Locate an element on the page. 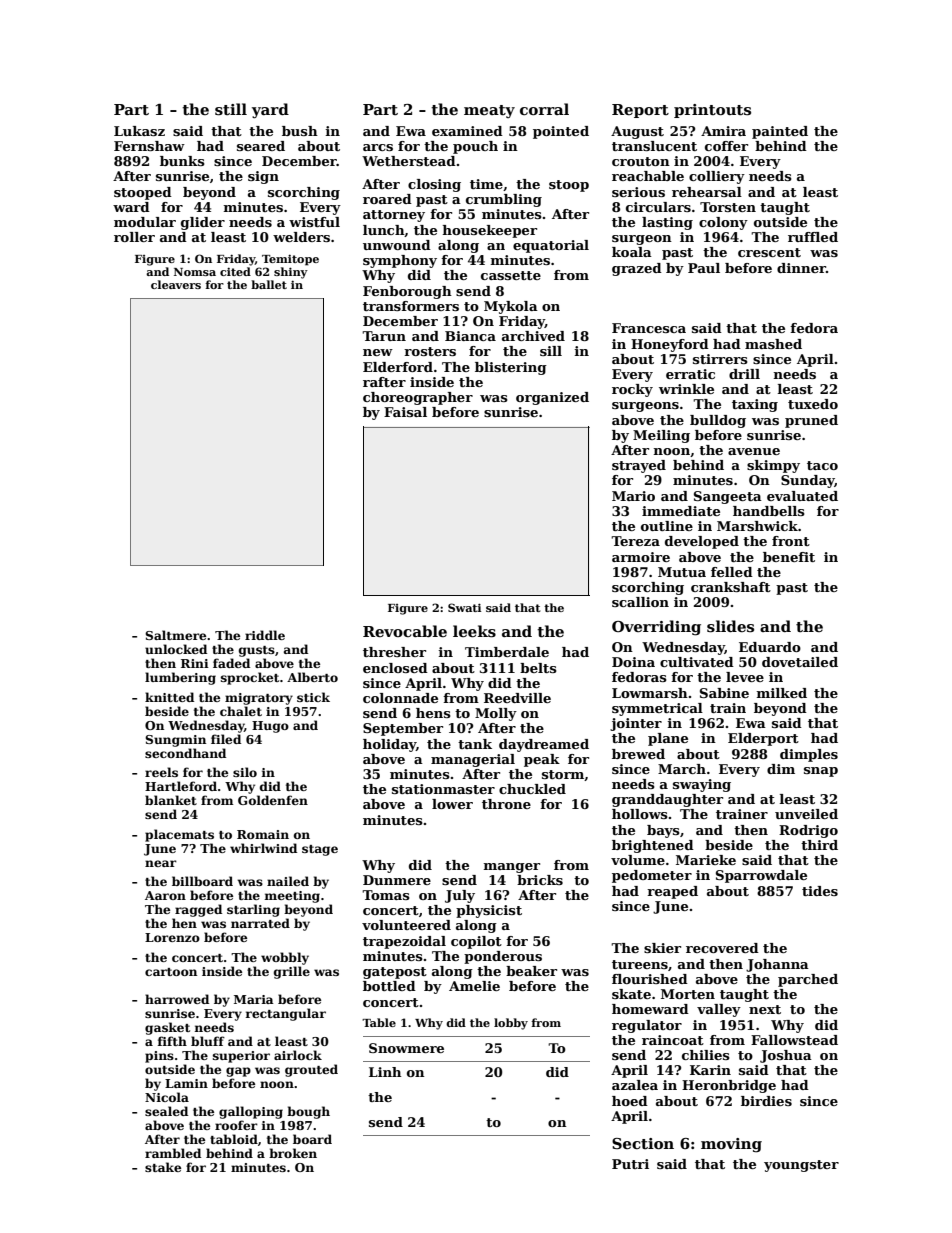 This document has height=1233, width=952. Maria is located at coordinates (254, 999).
